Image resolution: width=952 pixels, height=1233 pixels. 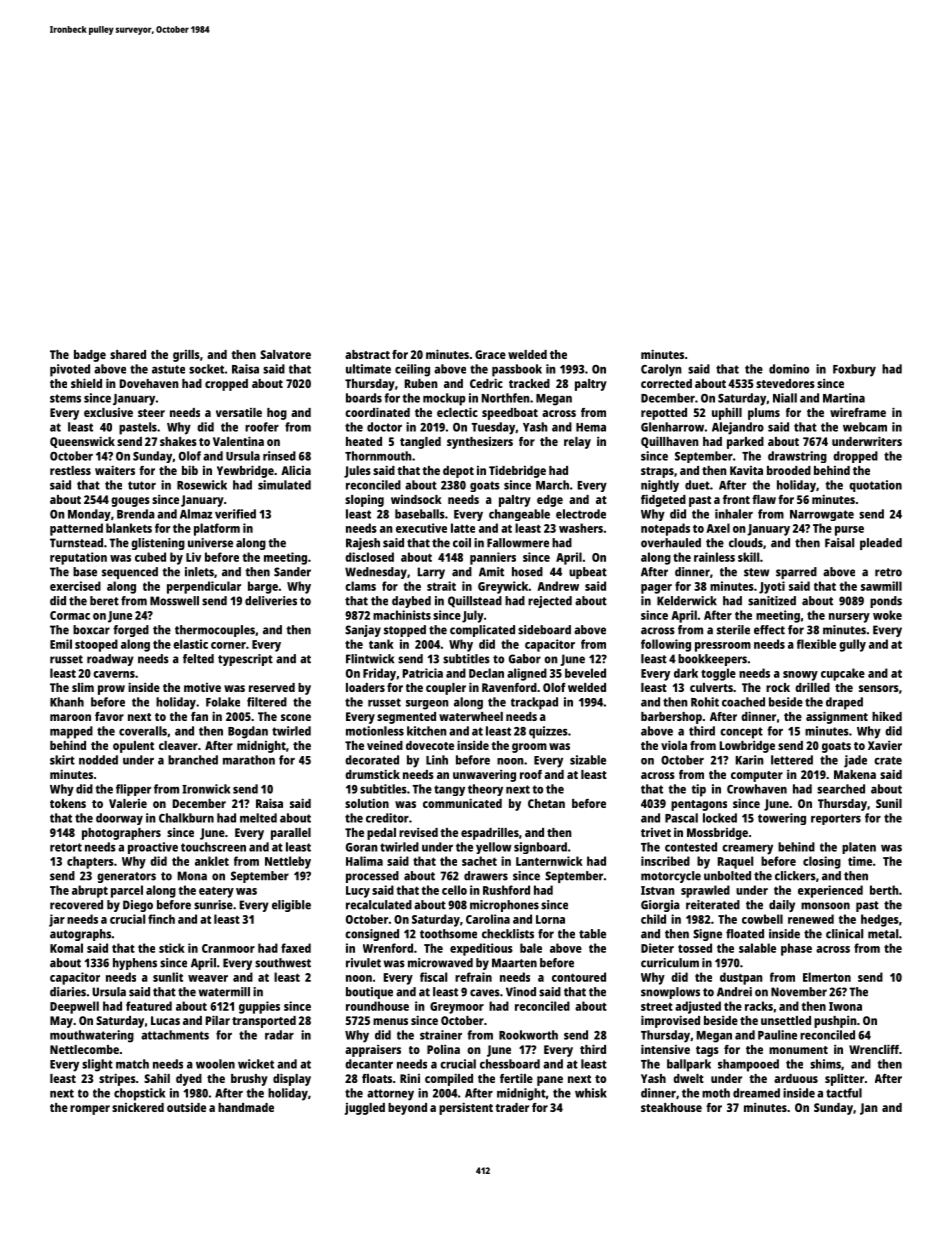 I want to click on following, so click(x=666, y=645).
